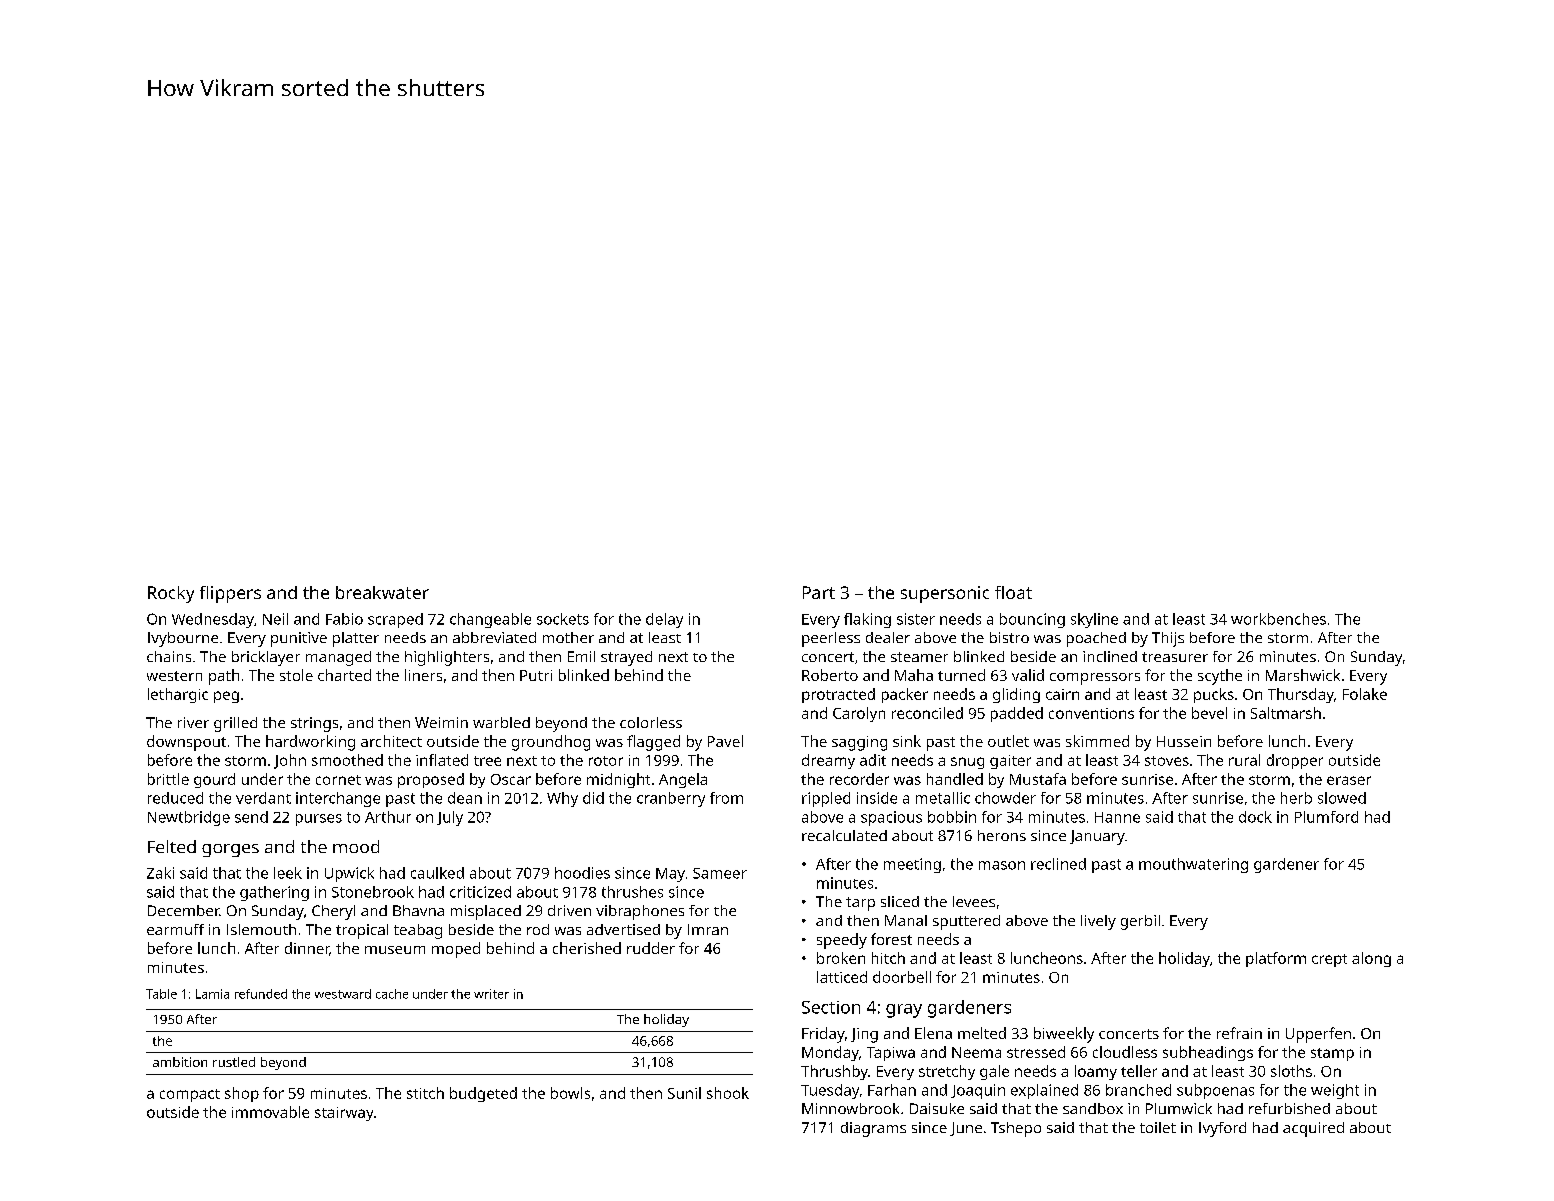  What do you see at coordinates (190, 1095) in the page?
I see `compact` at bounding box center [190, 1095].
